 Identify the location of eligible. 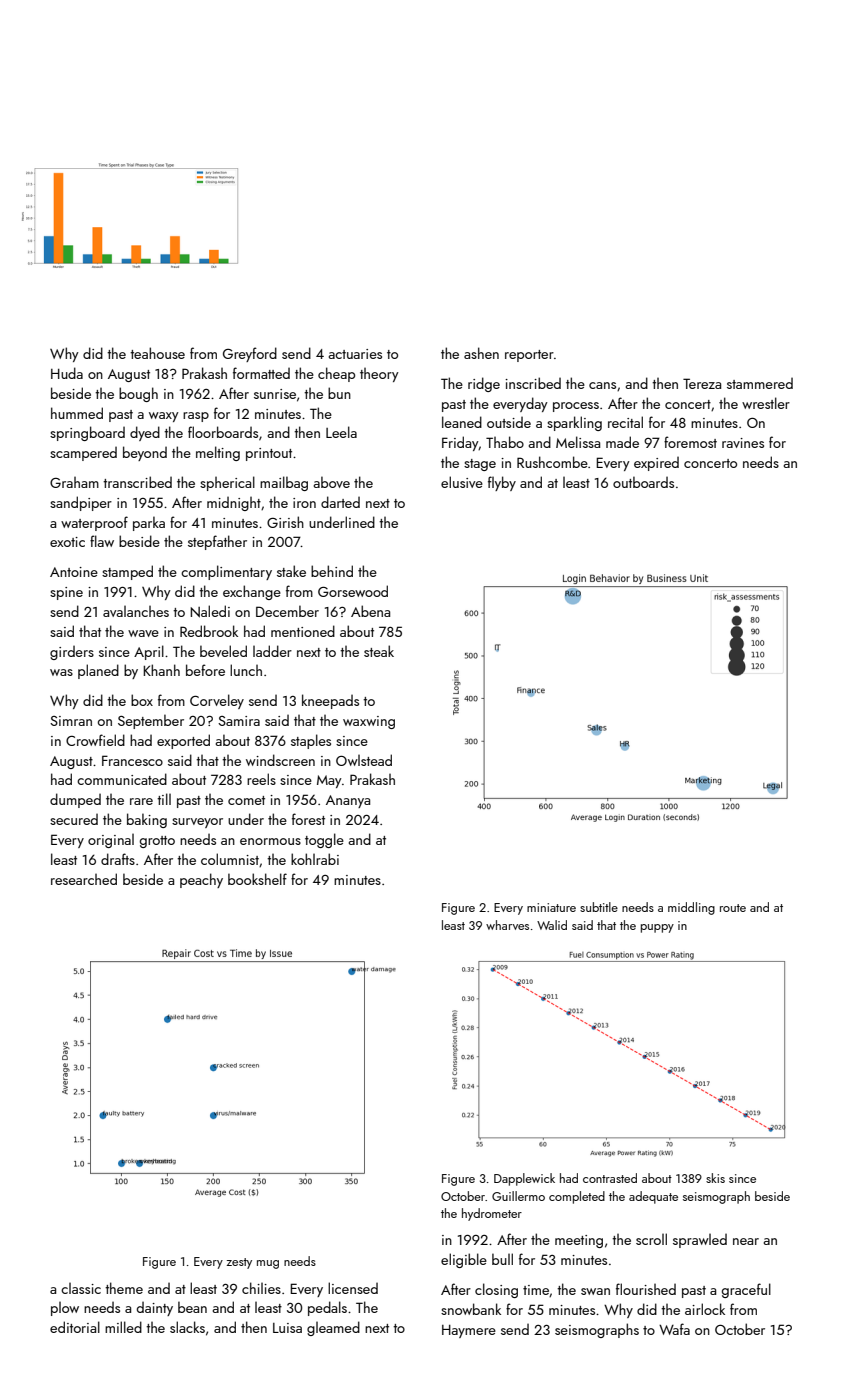
(464, 1260).
